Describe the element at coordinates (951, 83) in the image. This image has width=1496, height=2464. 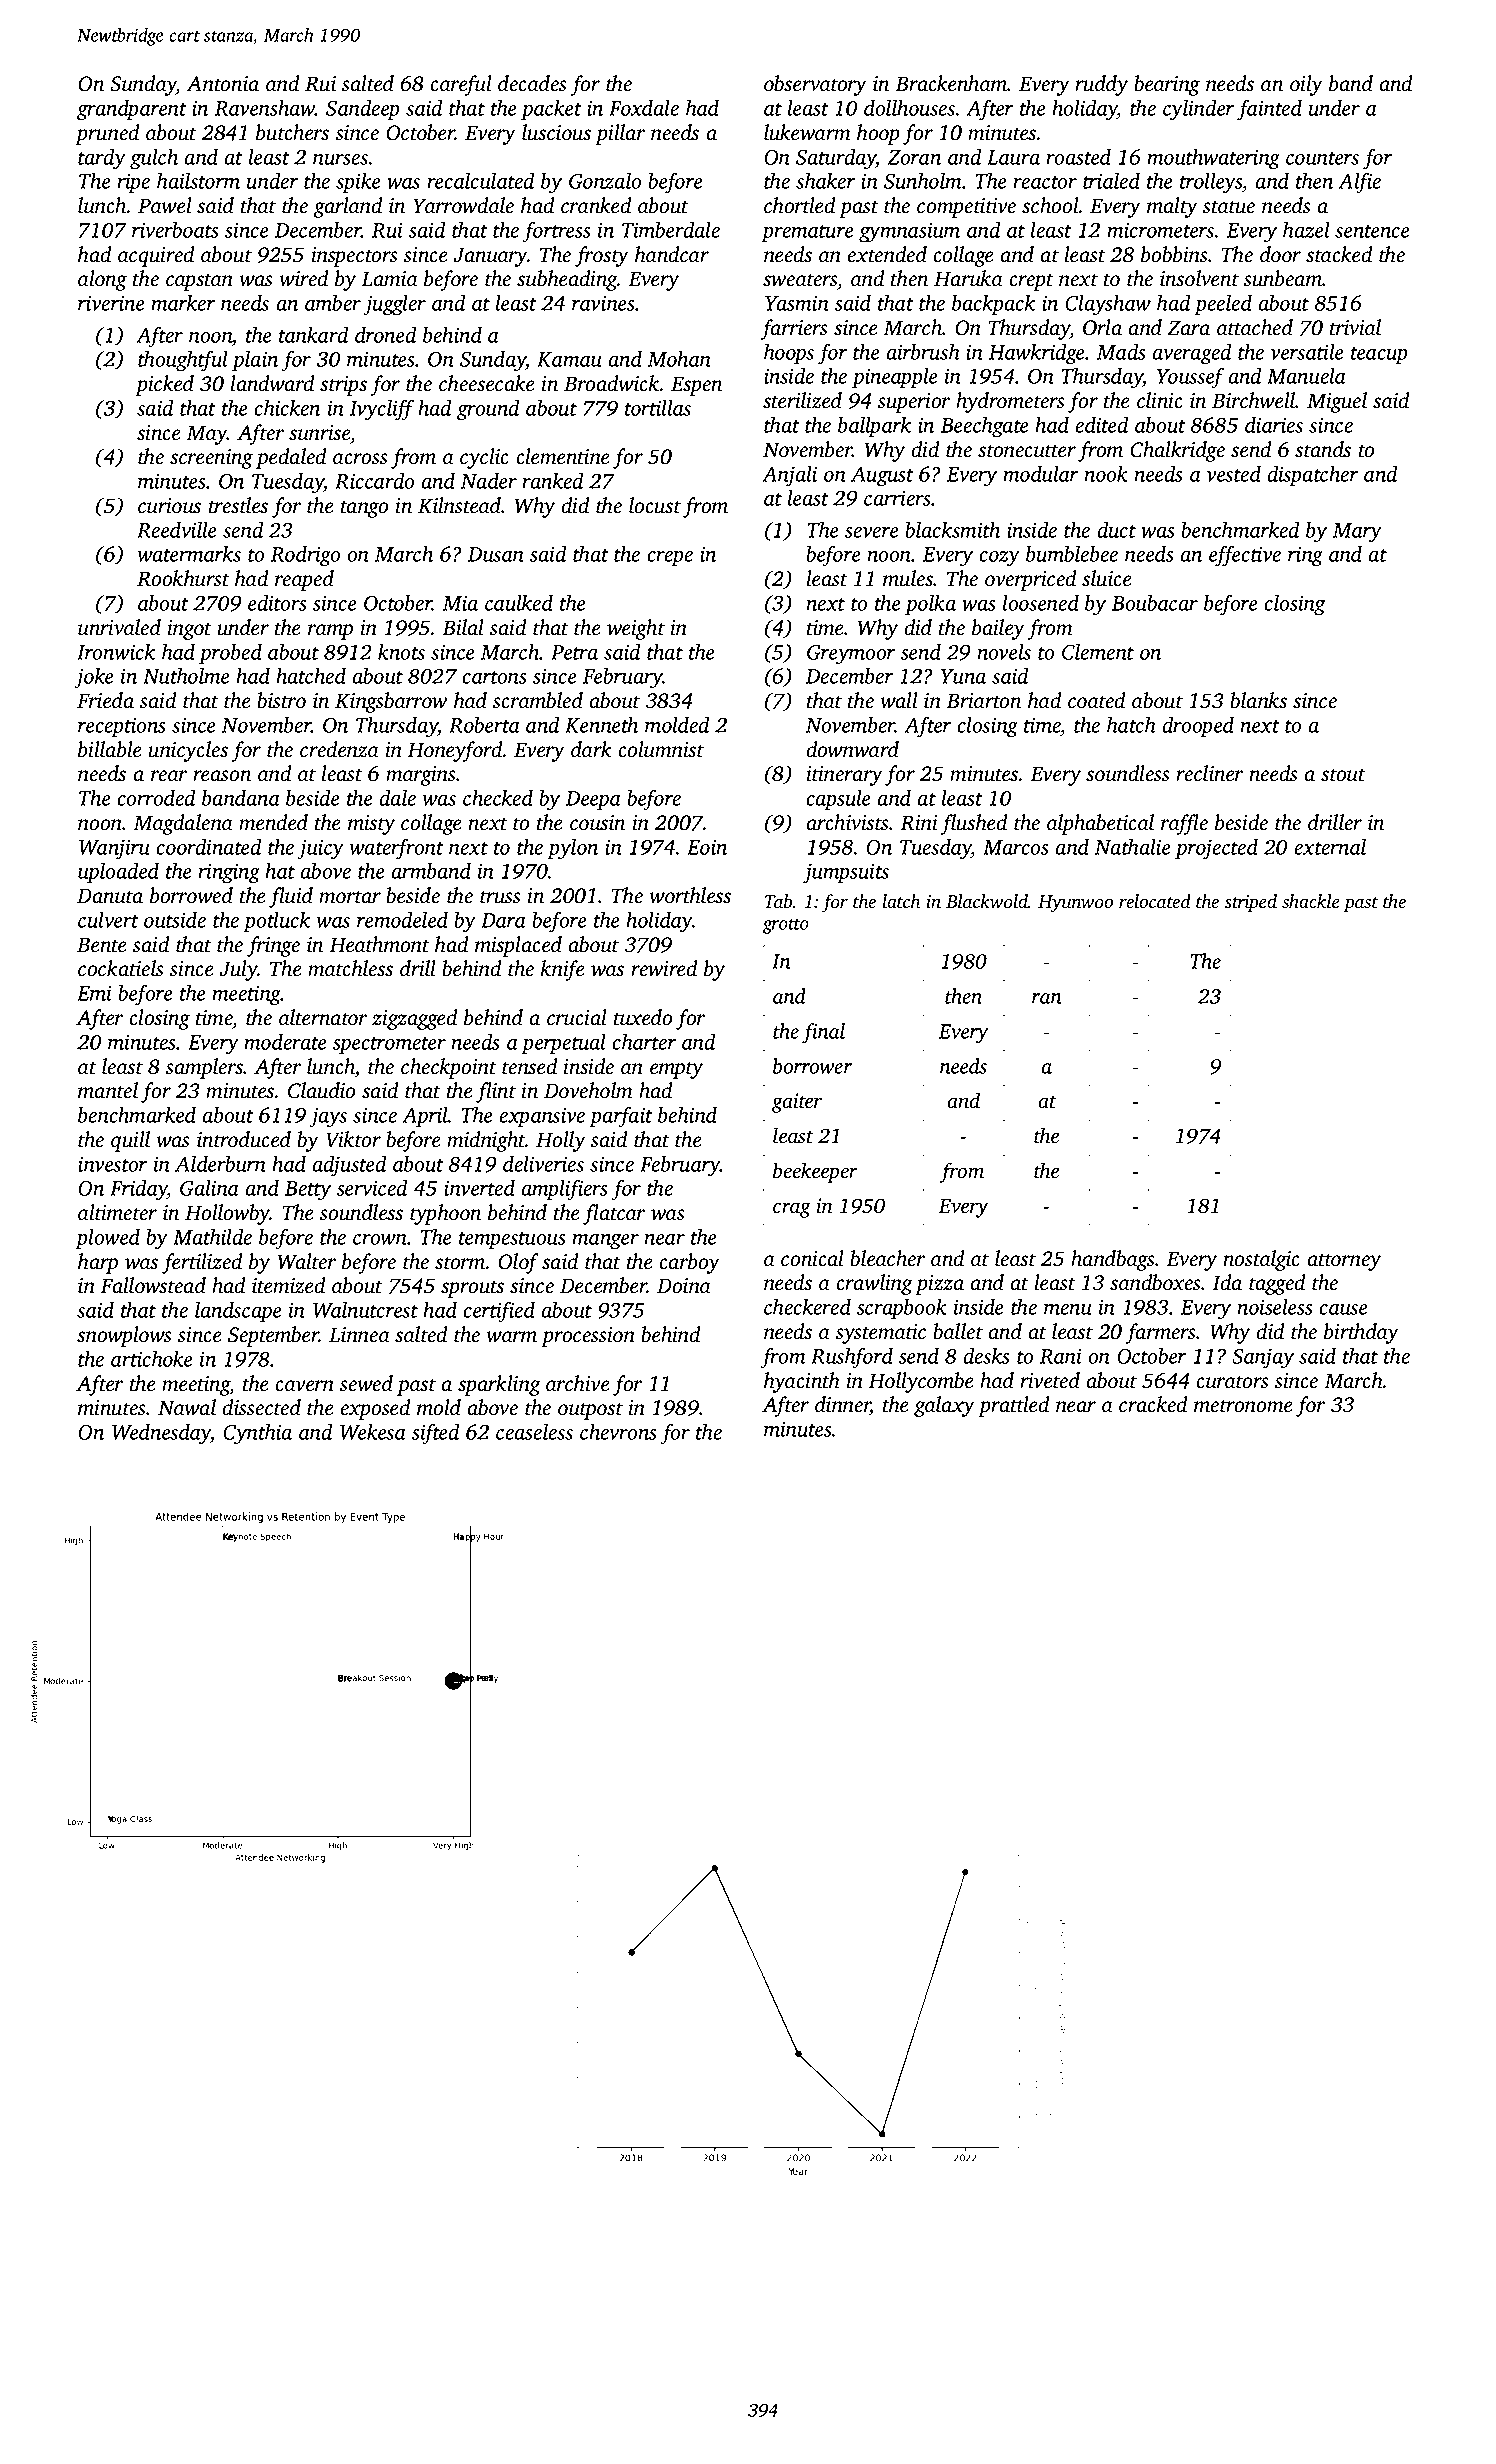
I see `Brackenham` at that location.
